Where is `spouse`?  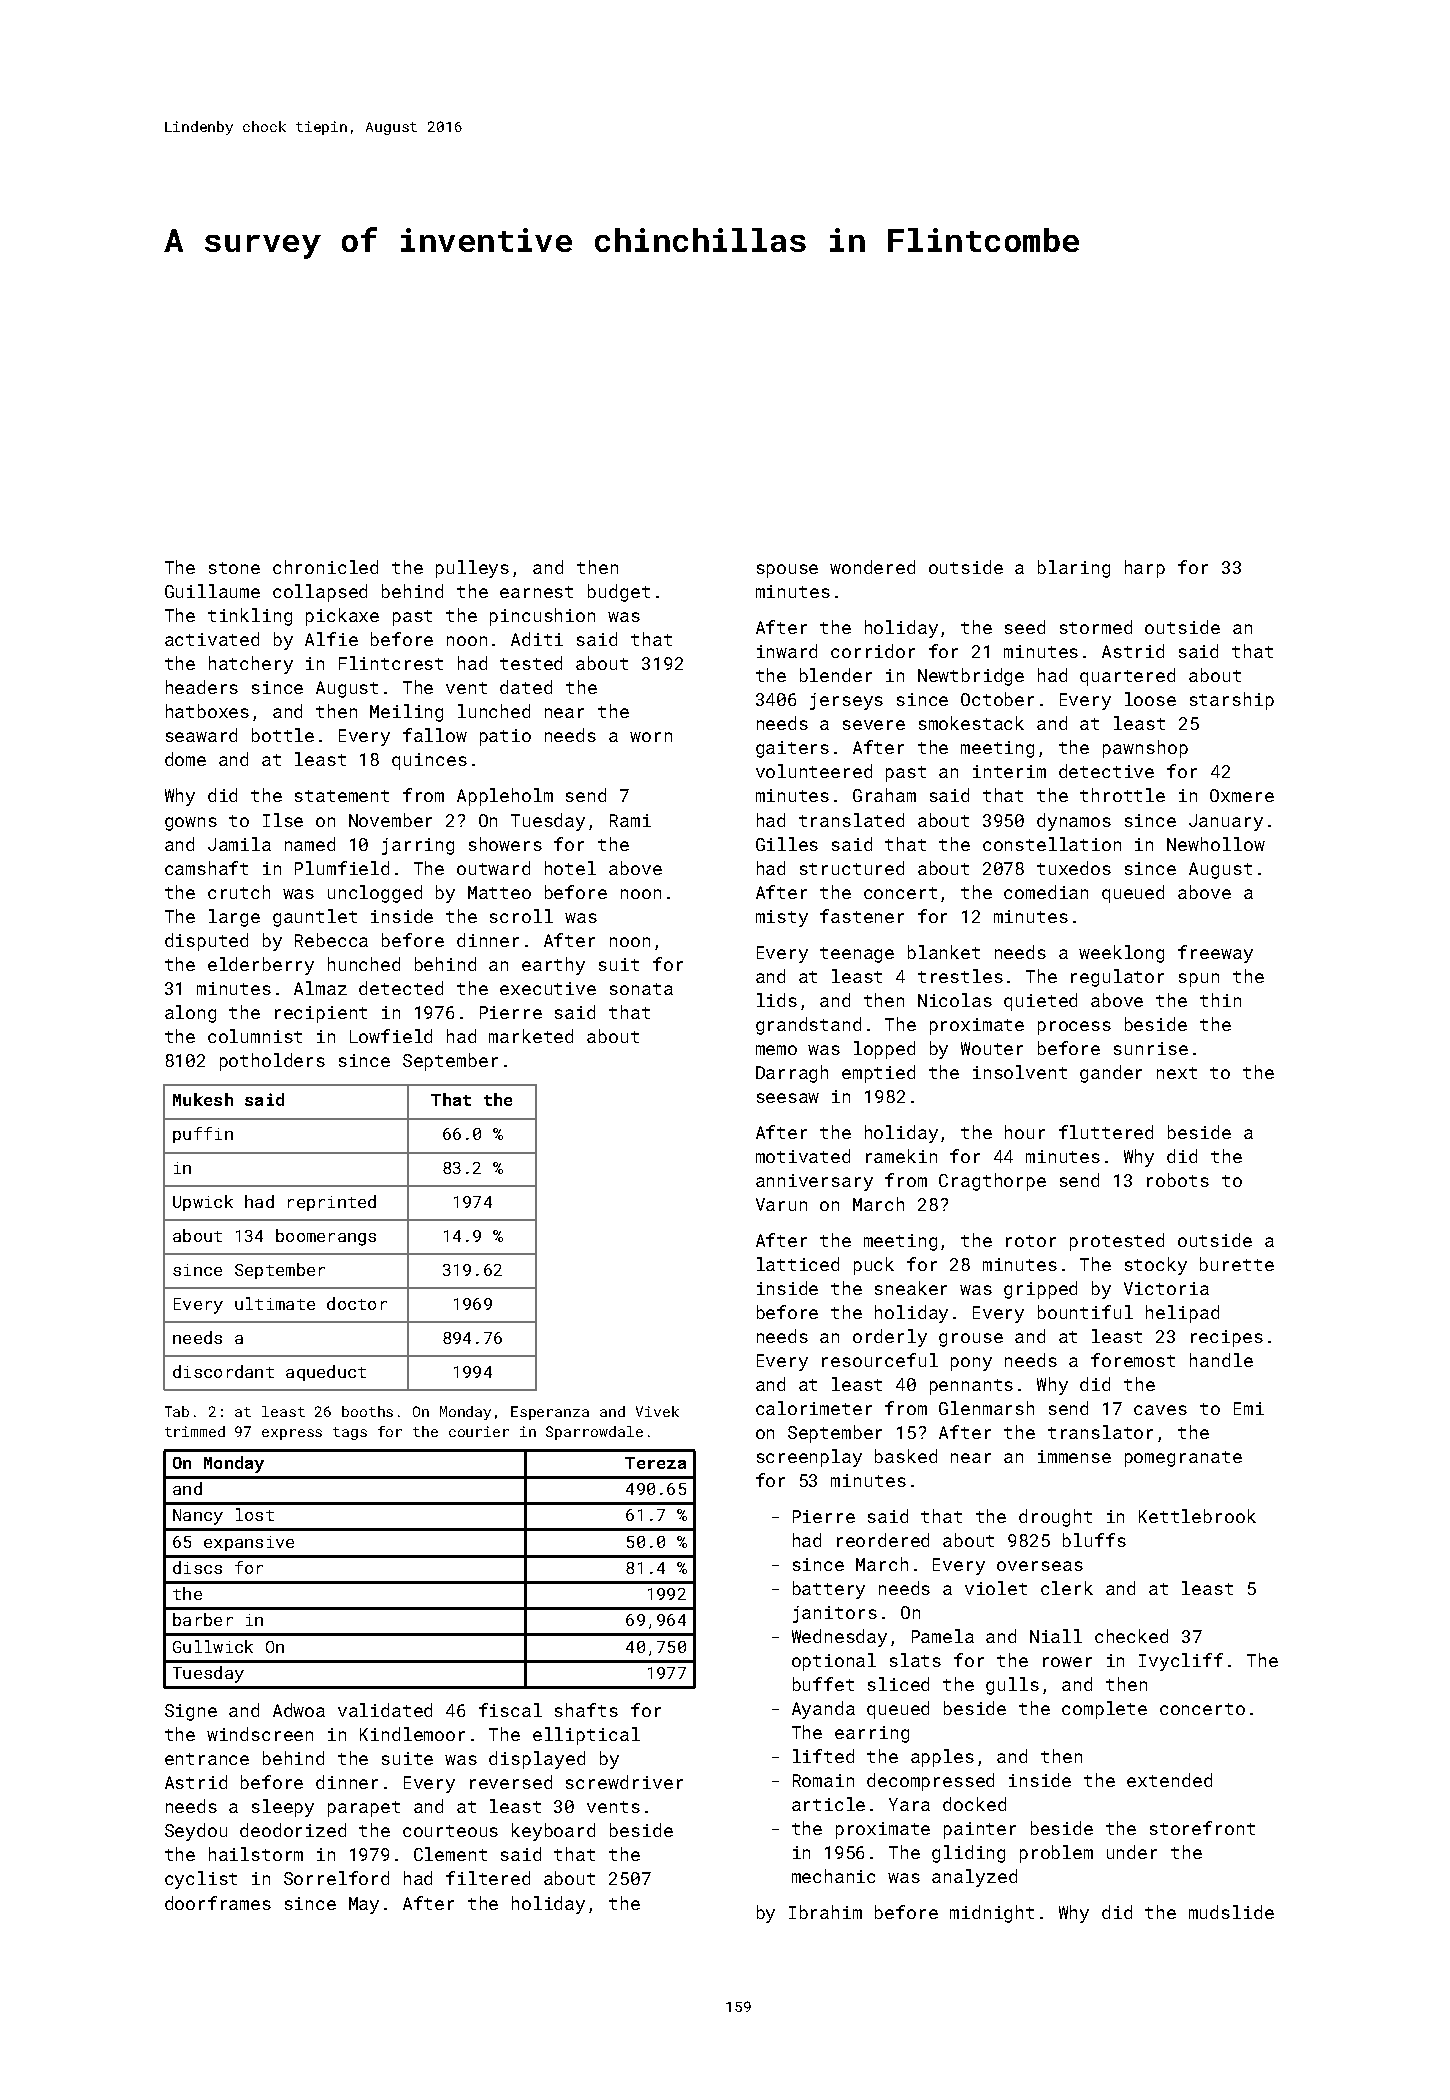 spouse is located at coordinates (787, 571).
